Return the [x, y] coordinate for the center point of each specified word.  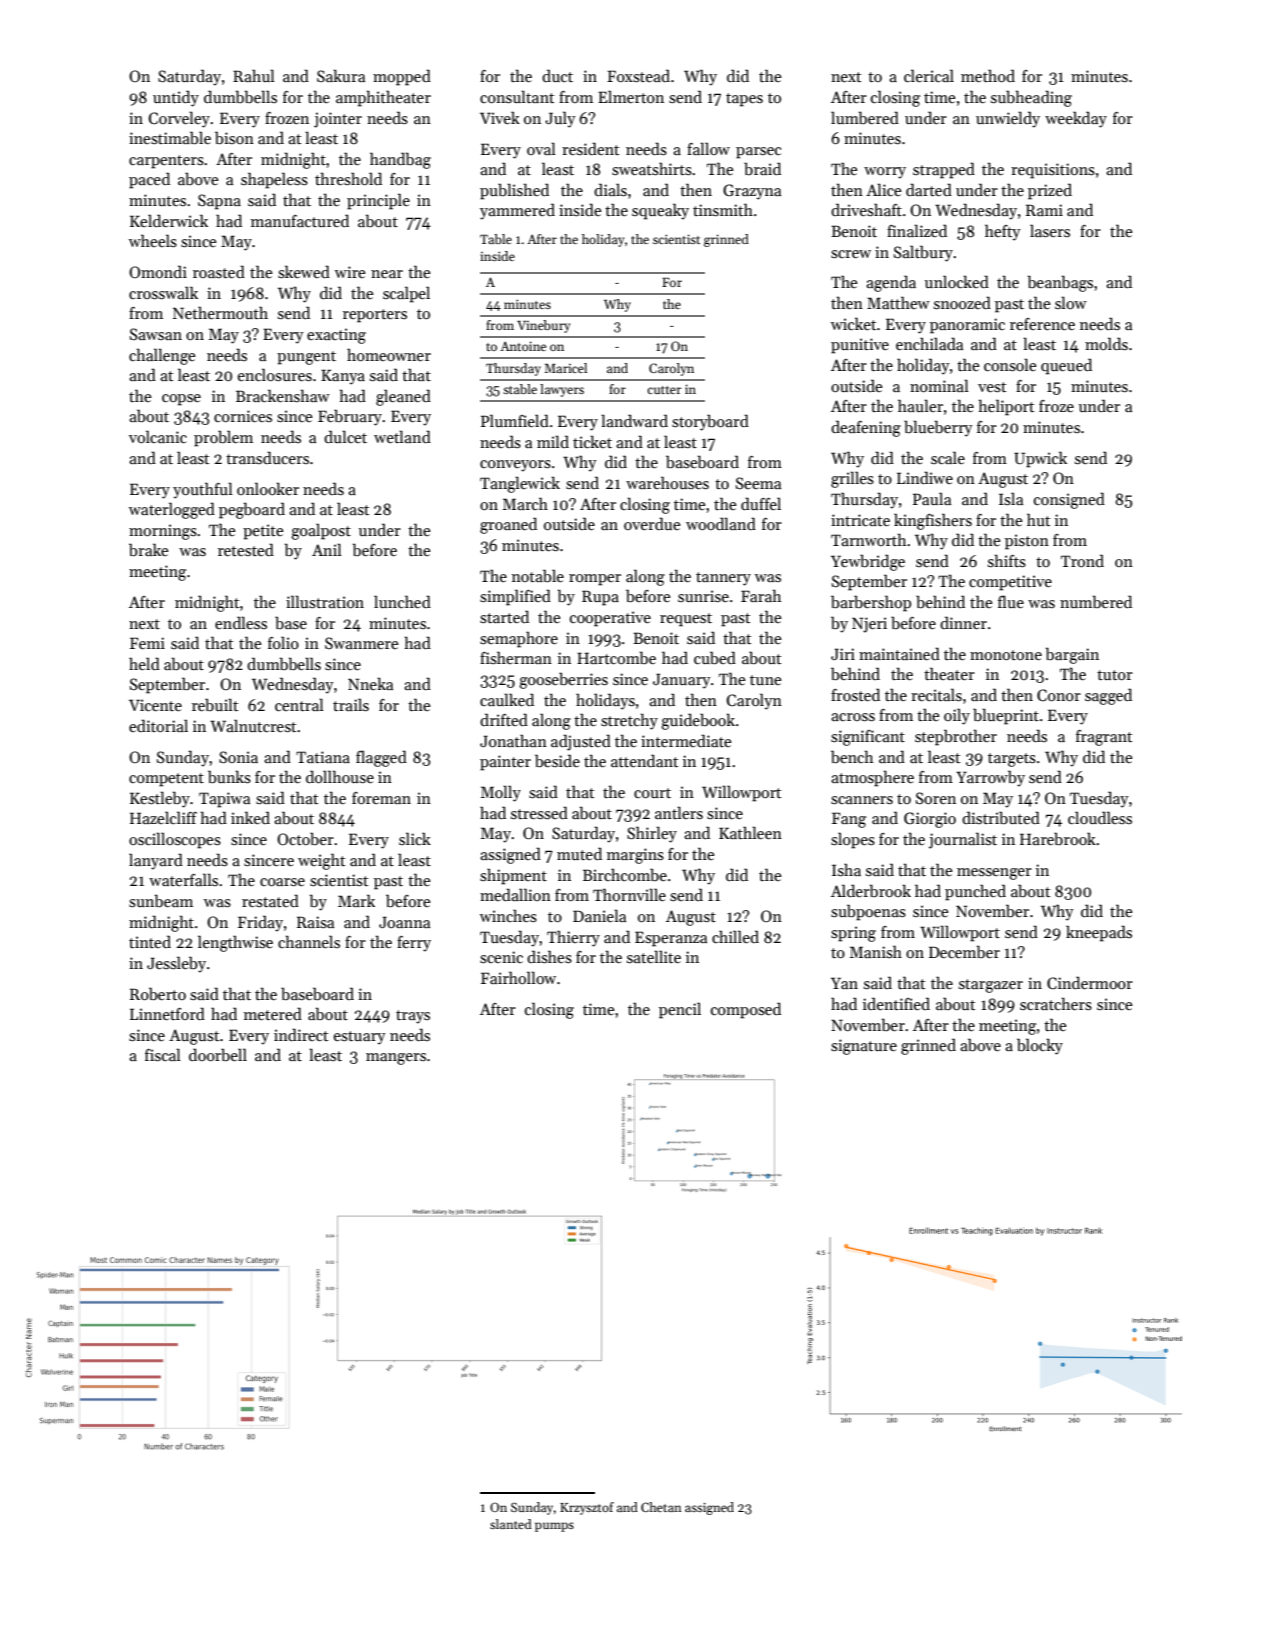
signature [864, 1047]
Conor [1059, 695]
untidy [176, 98]
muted [579, 853]
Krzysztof [587, 1508]
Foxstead [638, 76]
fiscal [163, 1054]
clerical [929, 75]
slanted [511, 1524]
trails [351, 704]
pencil [680, 1010]
